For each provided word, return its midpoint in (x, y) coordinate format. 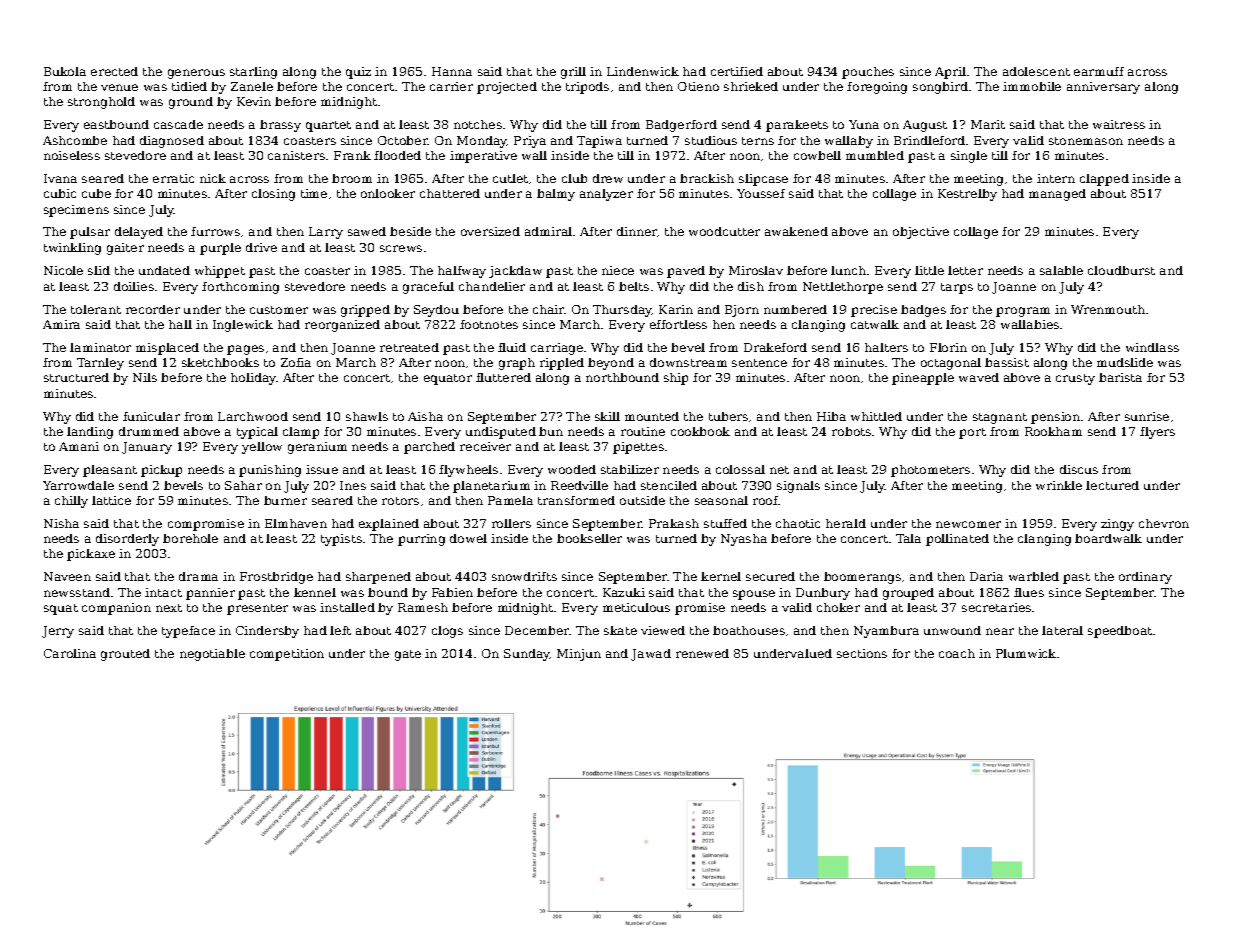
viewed (663, 630)
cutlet (510, 178)
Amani (79, 446)
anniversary (1103, 88)
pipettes (638, 448)
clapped (1104, 180)
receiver (485, 446)
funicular (151, 416)
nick (213, 178)
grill (573, 73)
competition (287, 655)
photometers (930, 471)
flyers (1157, 433)
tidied (189, 86)
